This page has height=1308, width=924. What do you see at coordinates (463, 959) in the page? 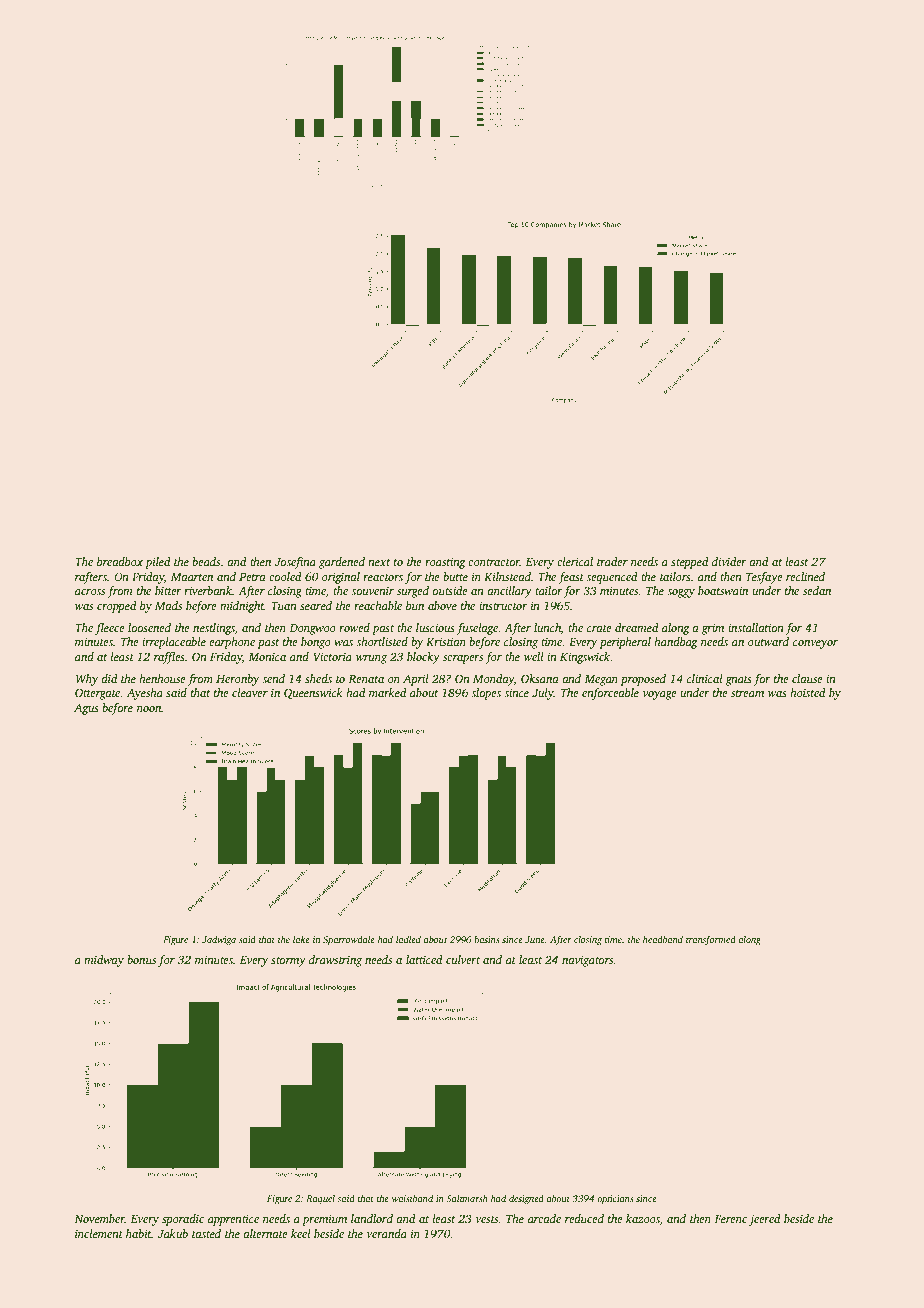
I see `culvert` at bounding box center [463, 959].
